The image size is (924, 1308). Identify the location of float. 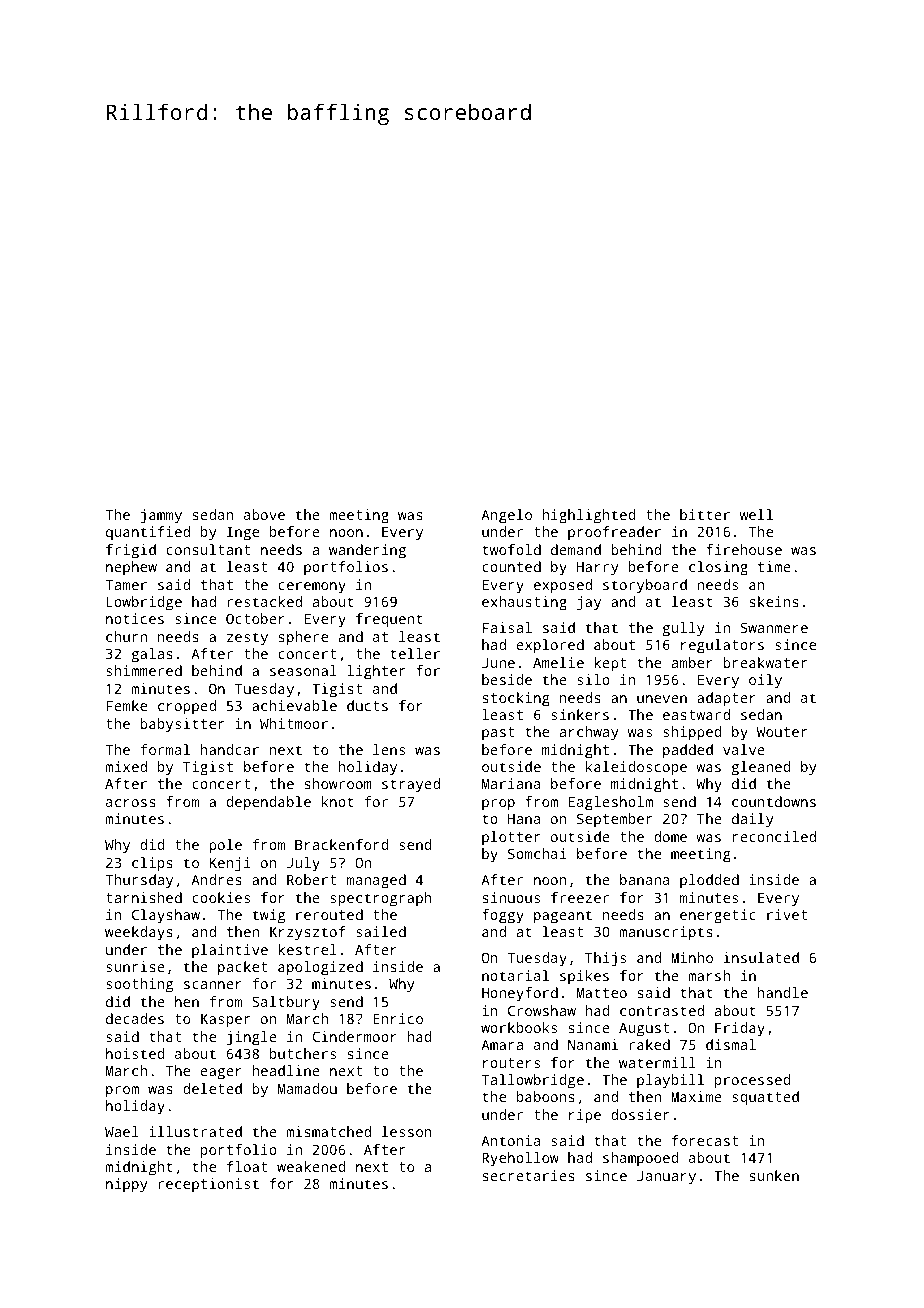
(247, 1166).
